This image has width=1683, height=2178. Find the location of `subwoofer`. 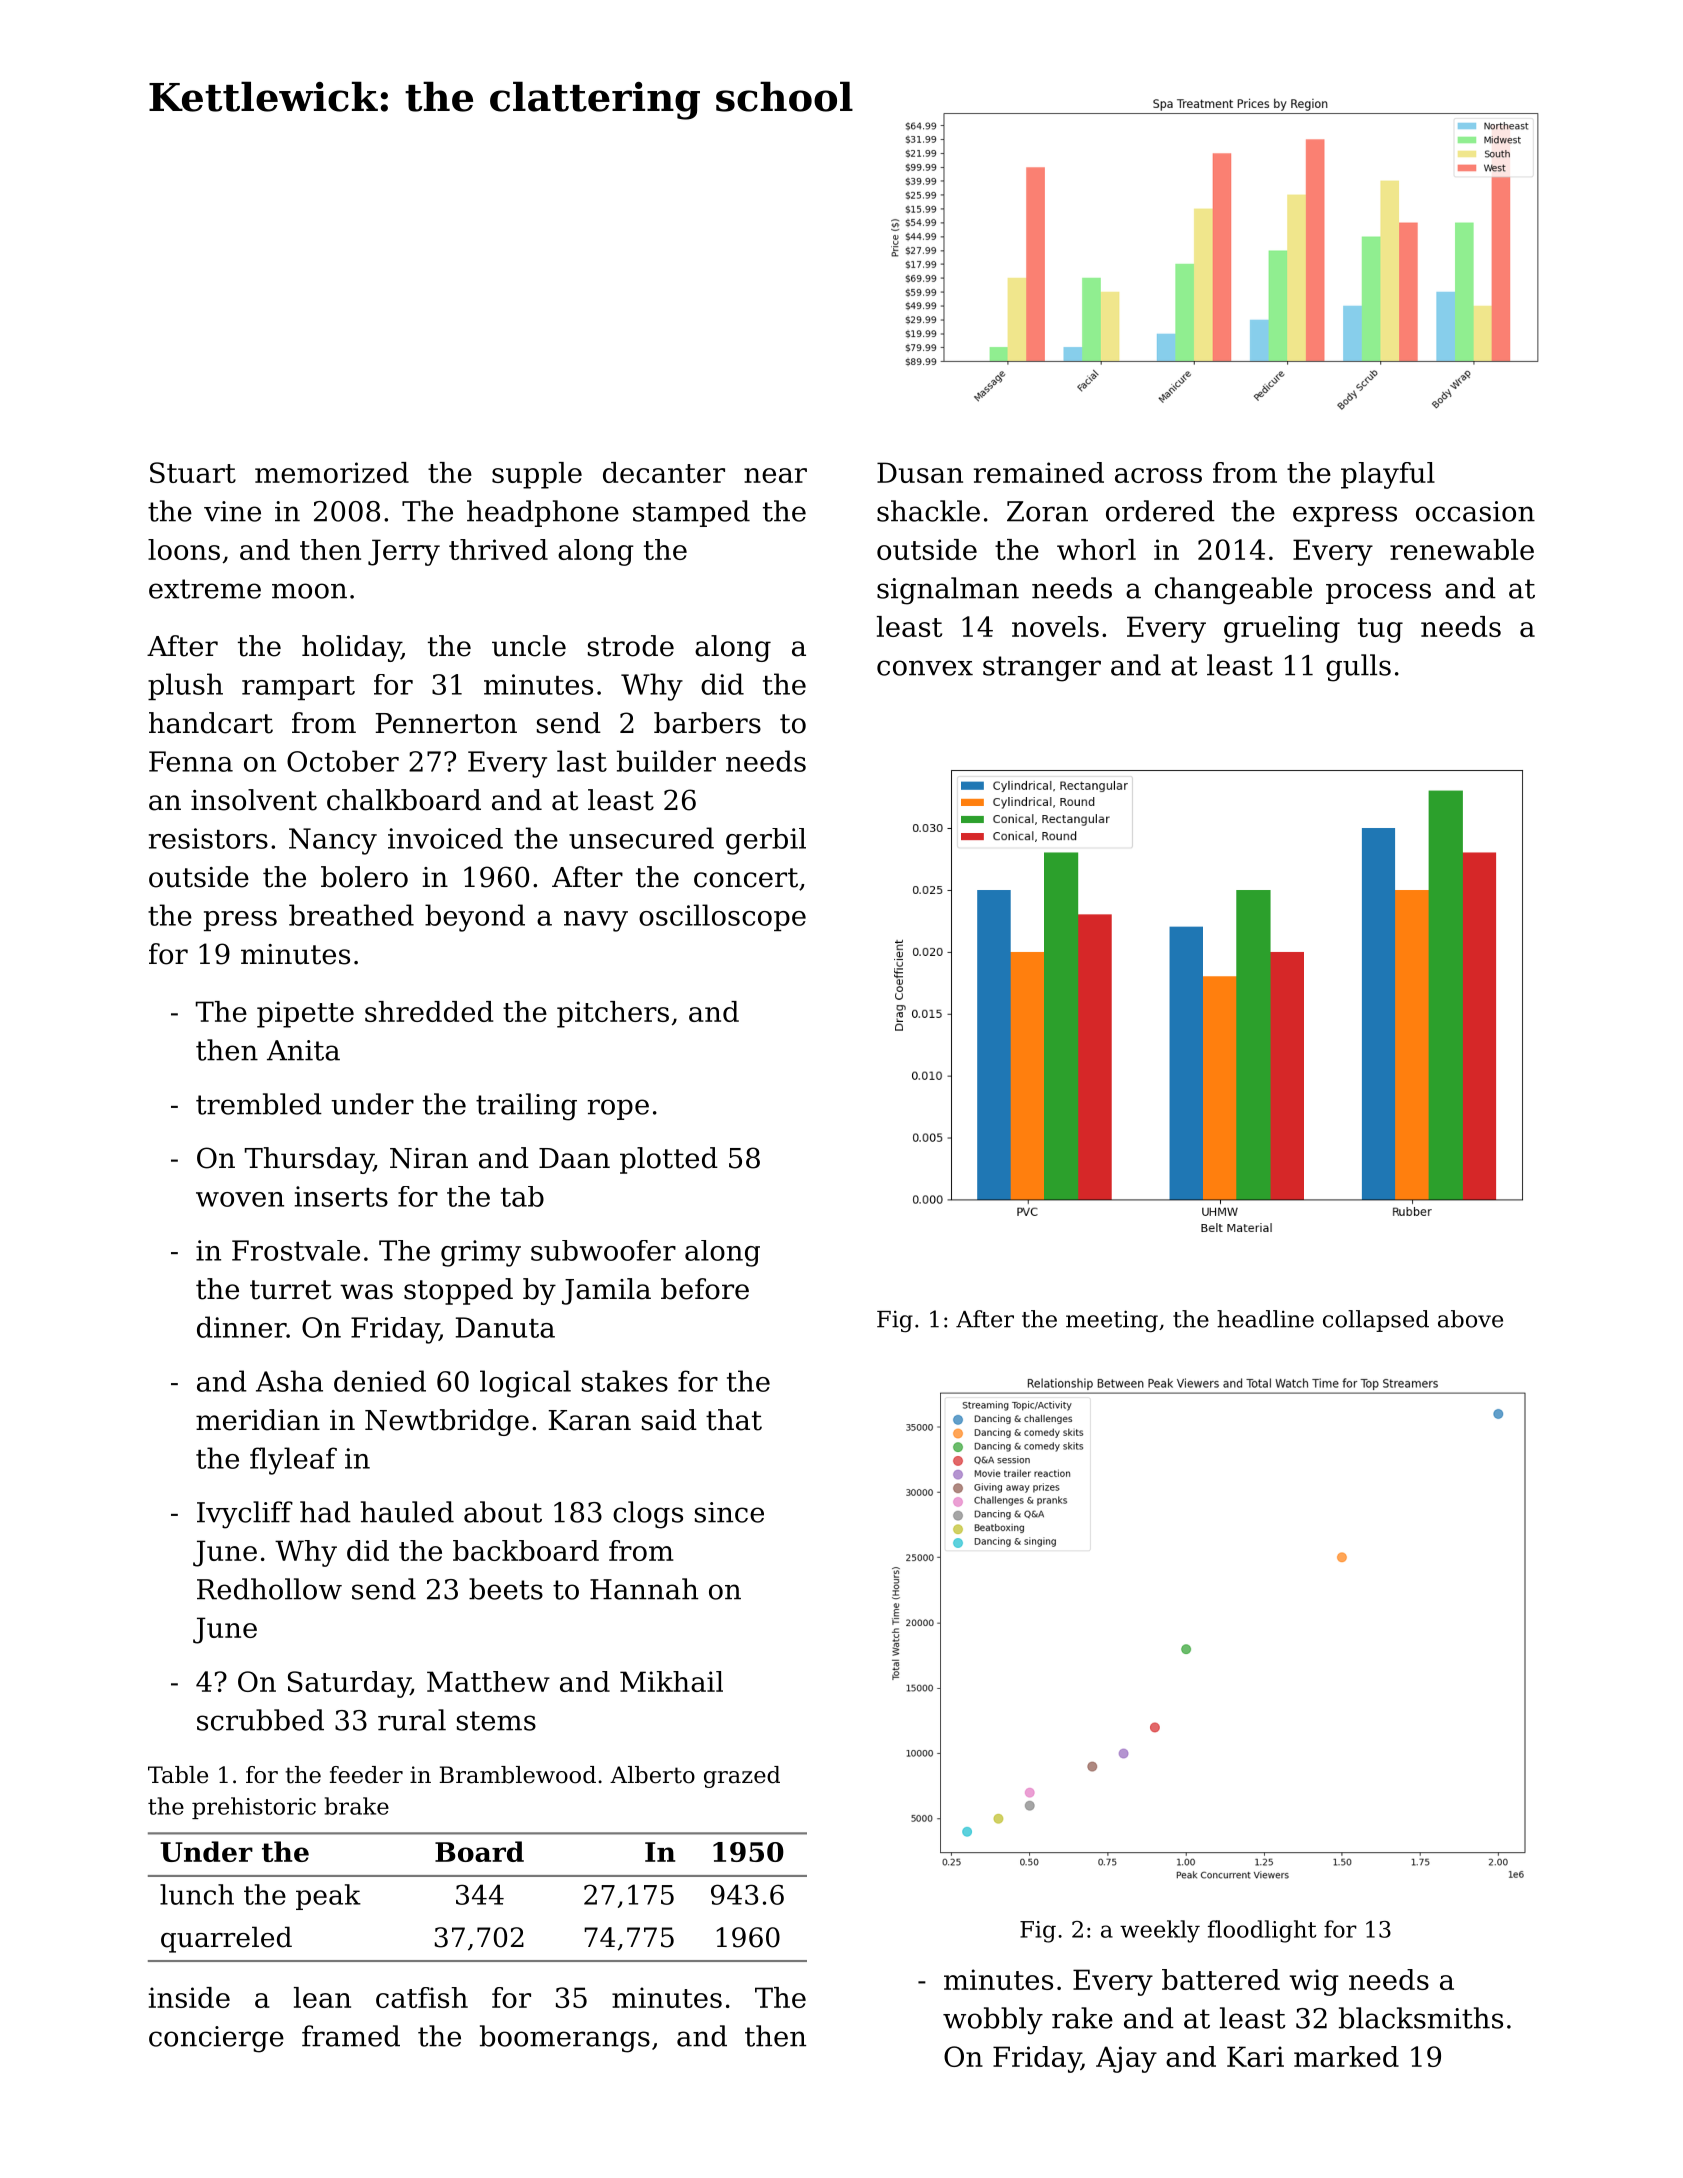

subwoofer is located at coordinates (603, 1250).
